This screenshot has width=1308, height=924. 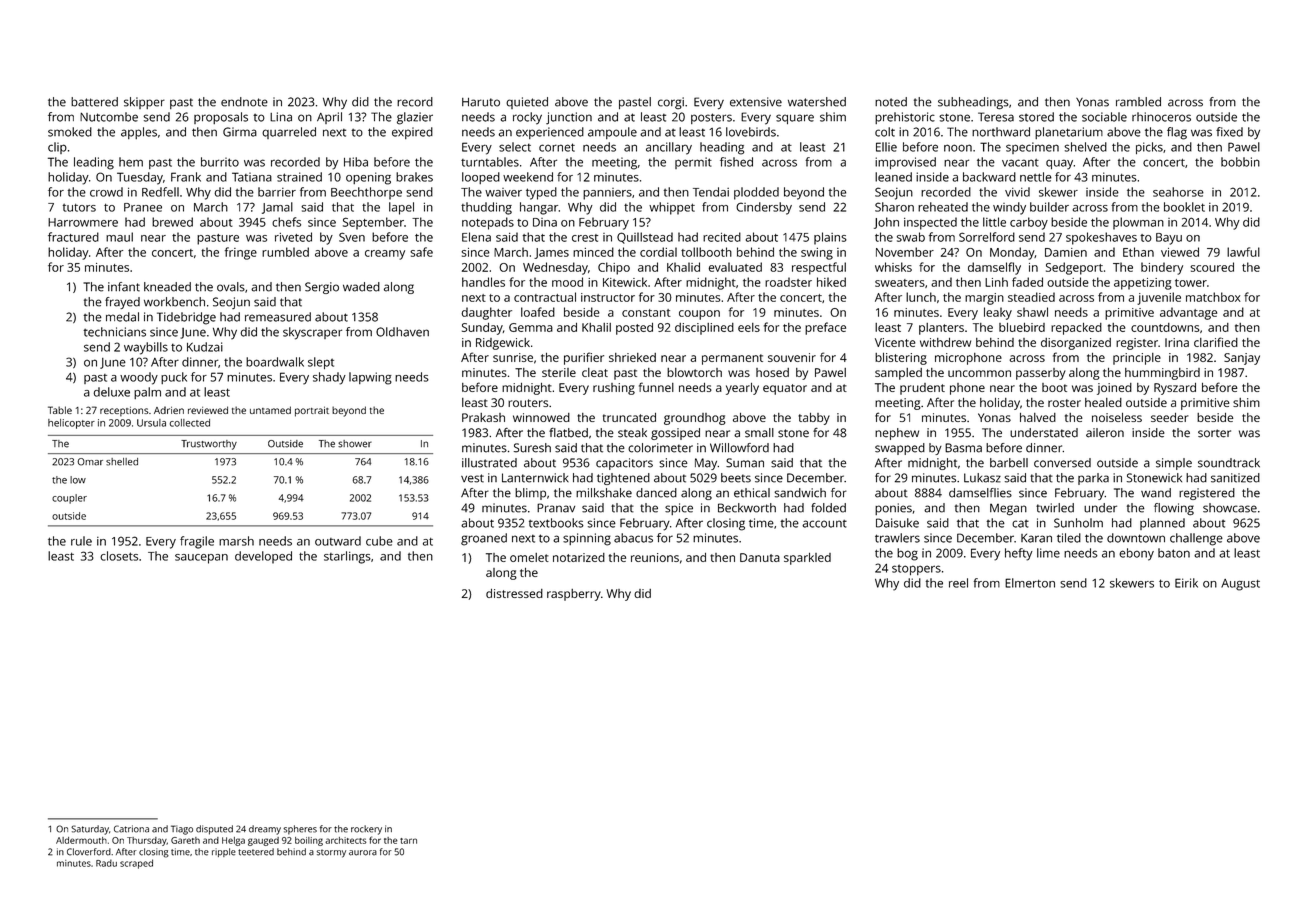 What do you see at coordinates (574, 595) in the screenshot?
I see `raspberry` at bounding box center [574, 595].
